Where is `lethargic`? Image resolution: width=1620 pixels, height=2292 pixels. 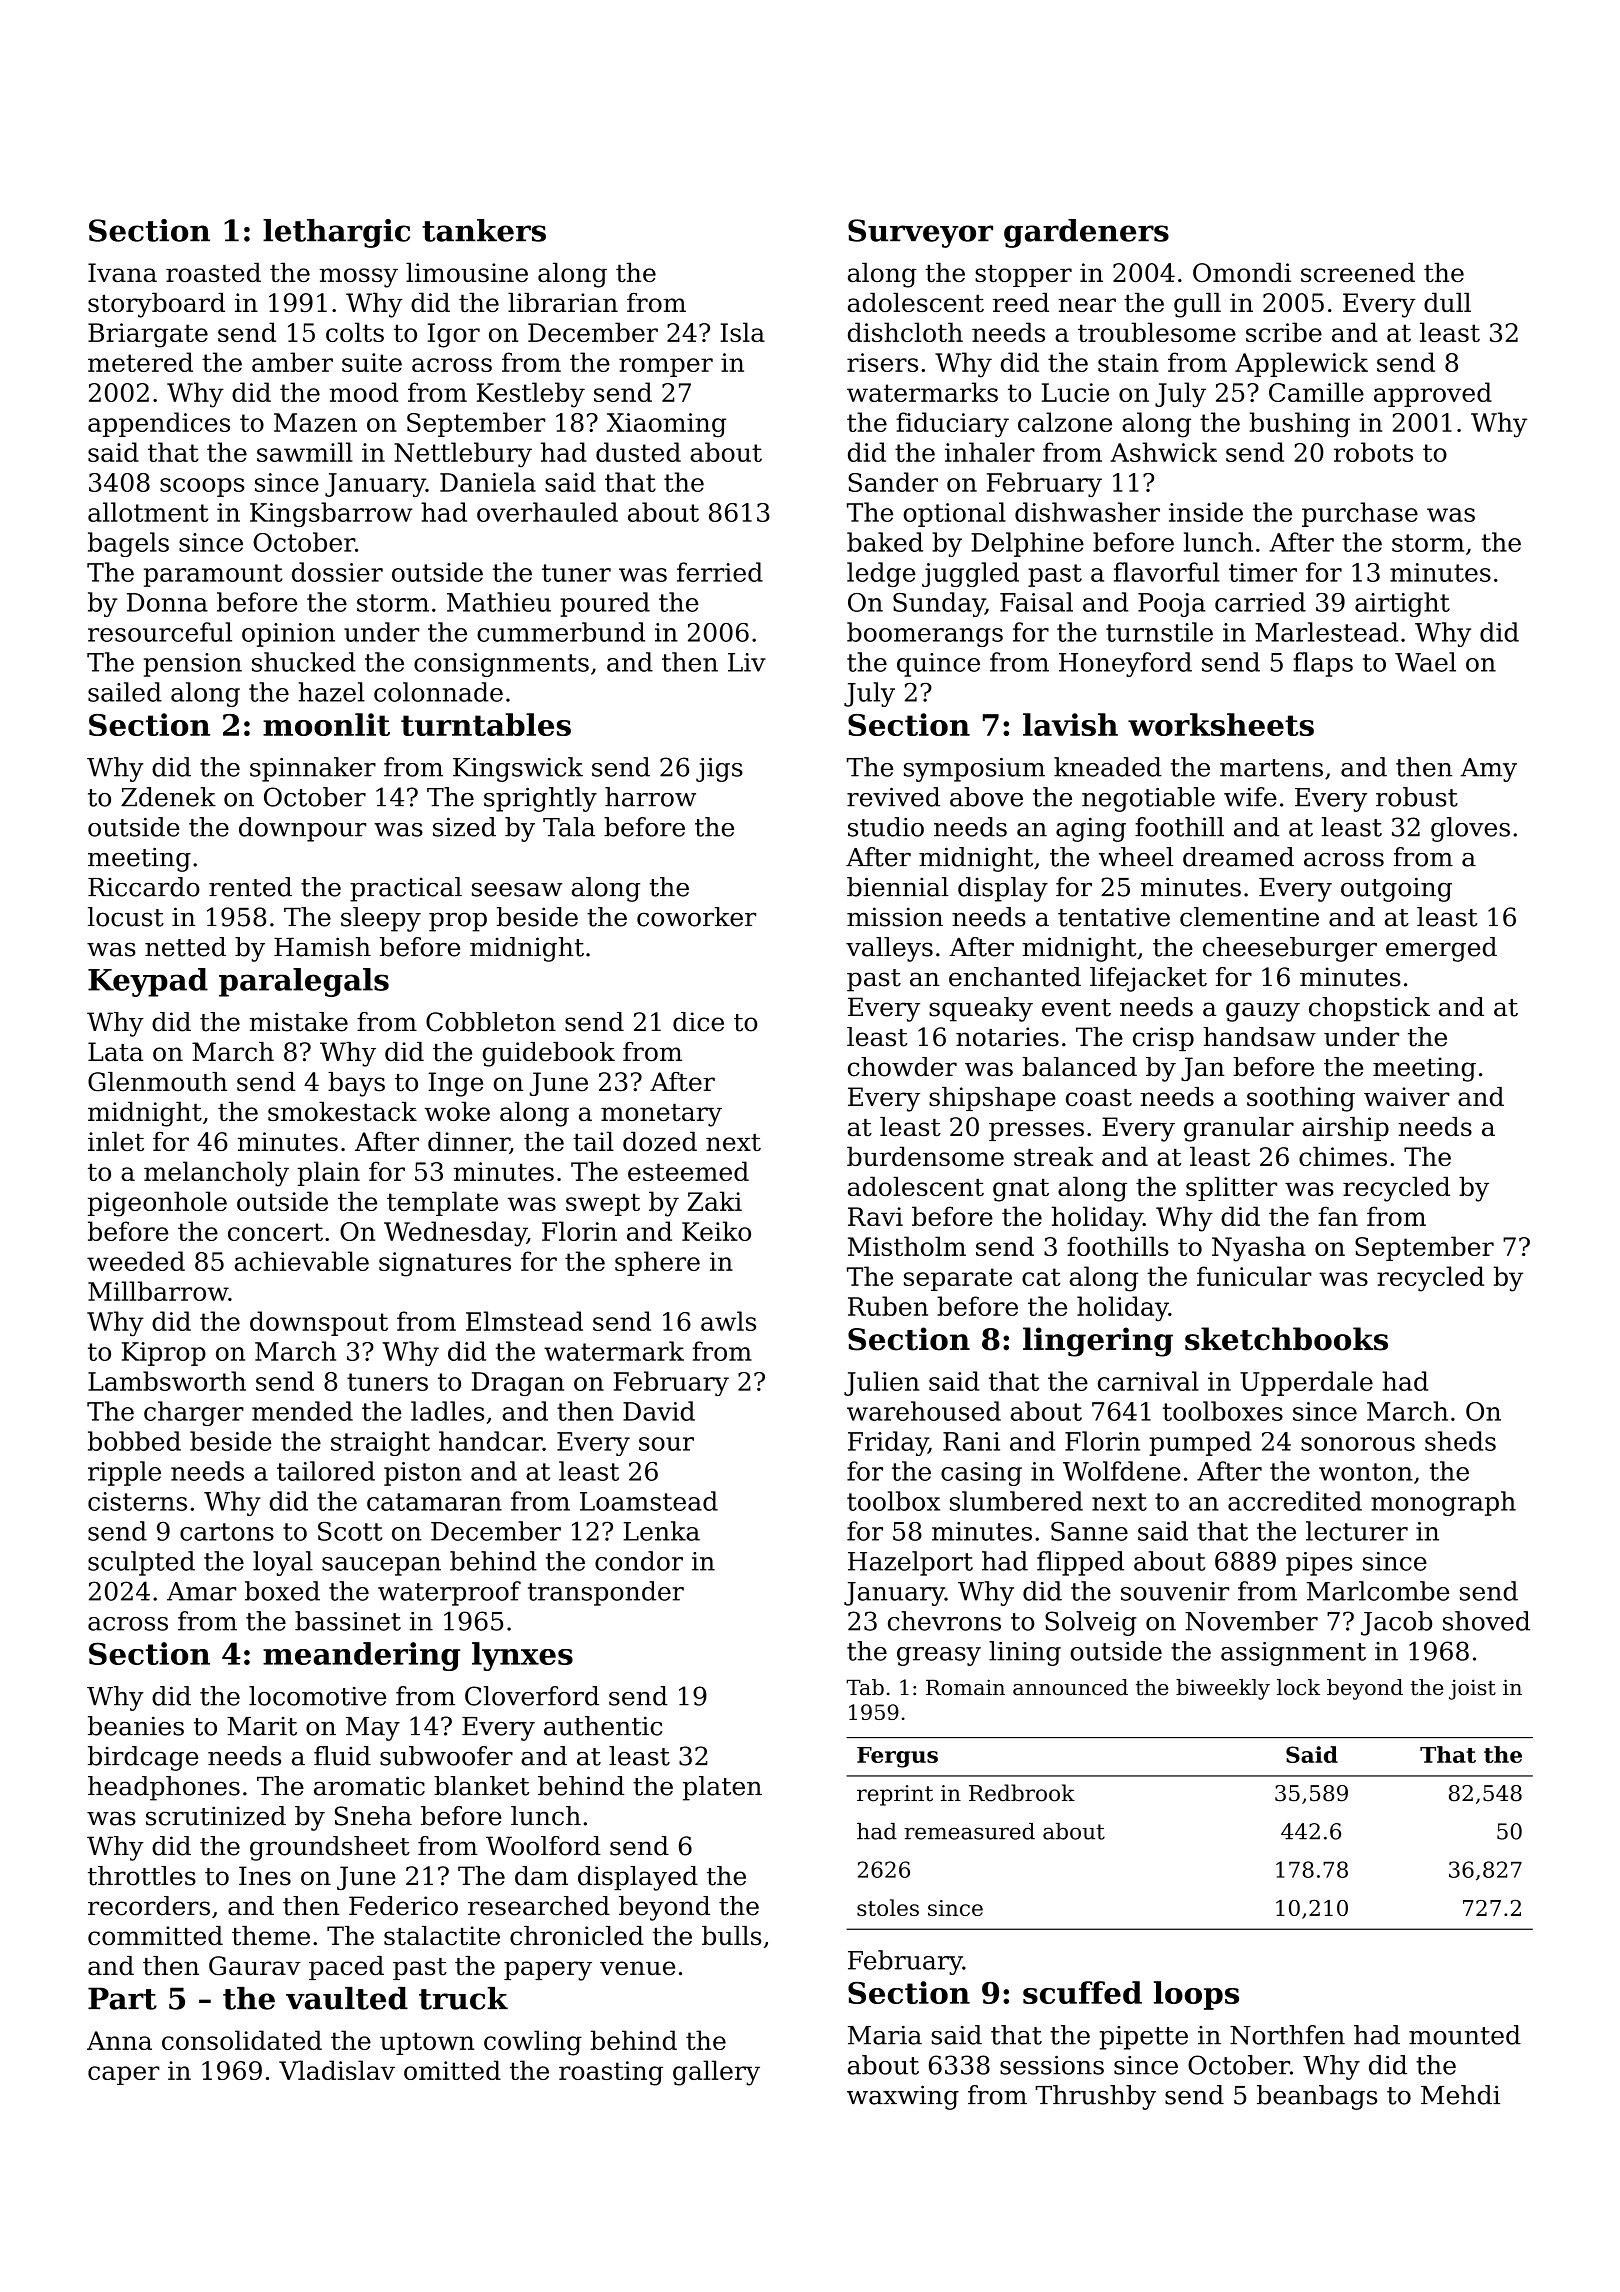 lethargic is located at coordinates (336, 233).
